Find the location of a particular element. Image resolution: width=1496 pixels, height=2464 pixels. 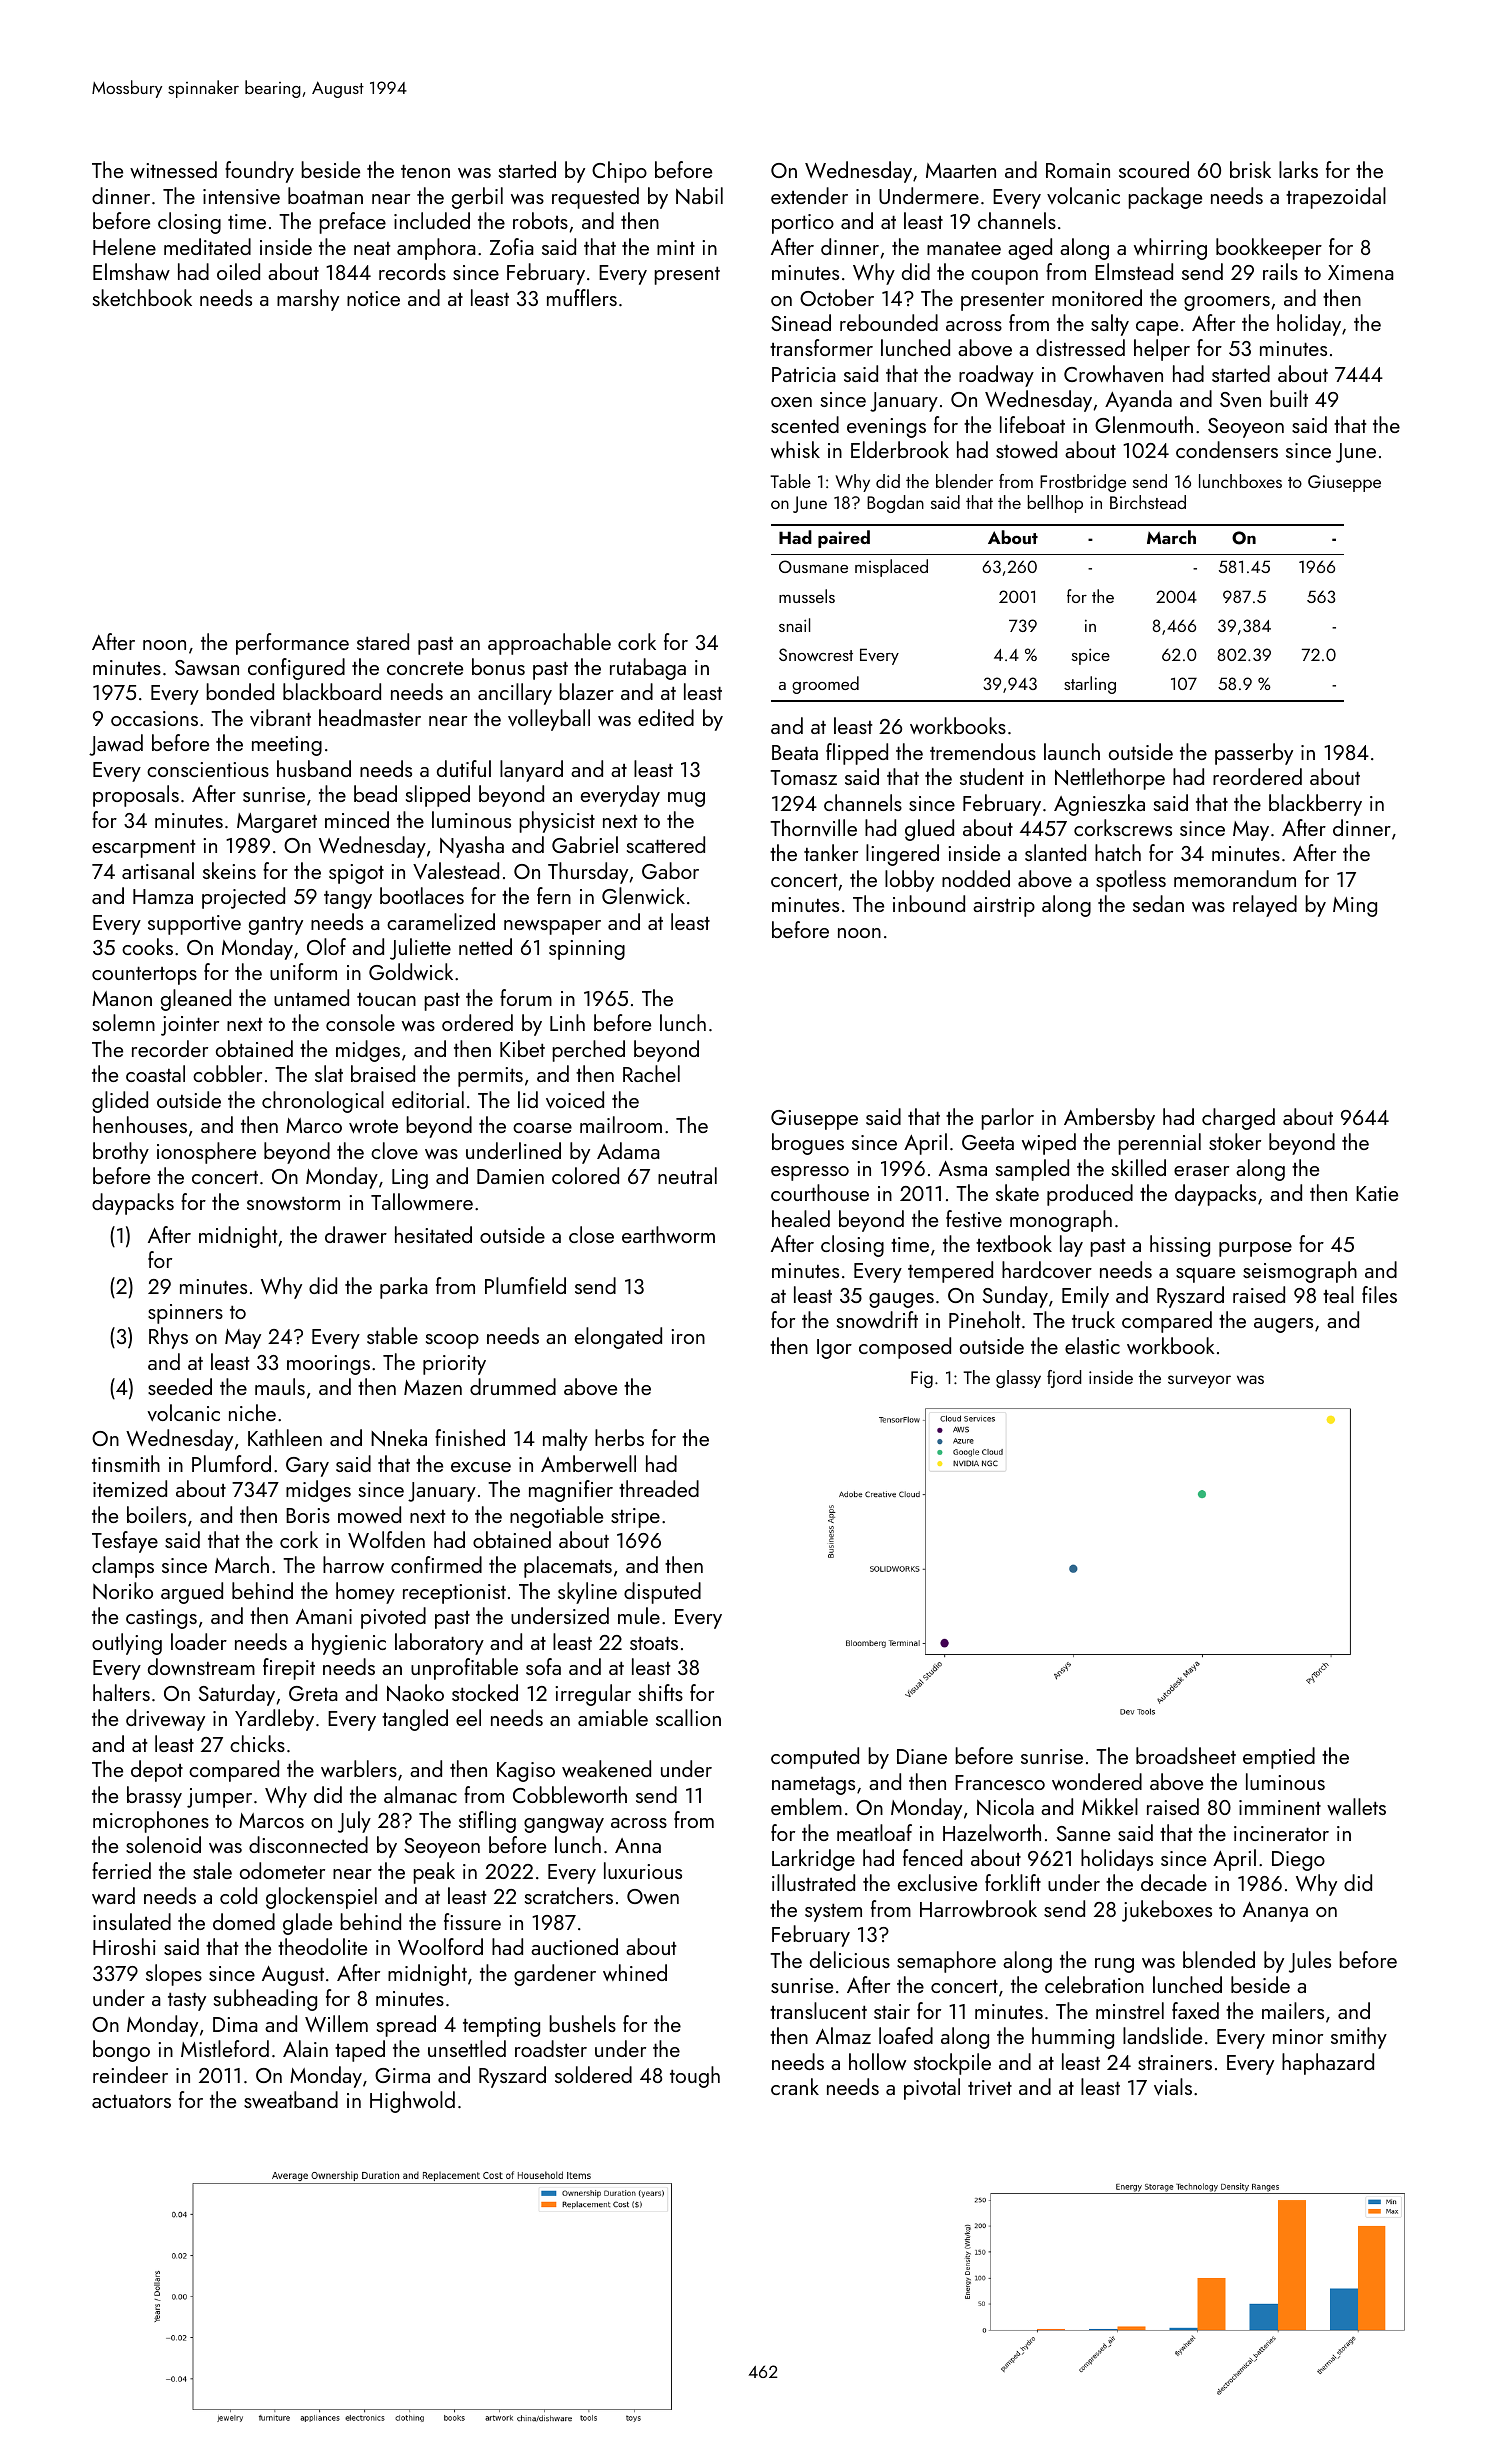

haphazard is located at coordinates (1328, 2064).
